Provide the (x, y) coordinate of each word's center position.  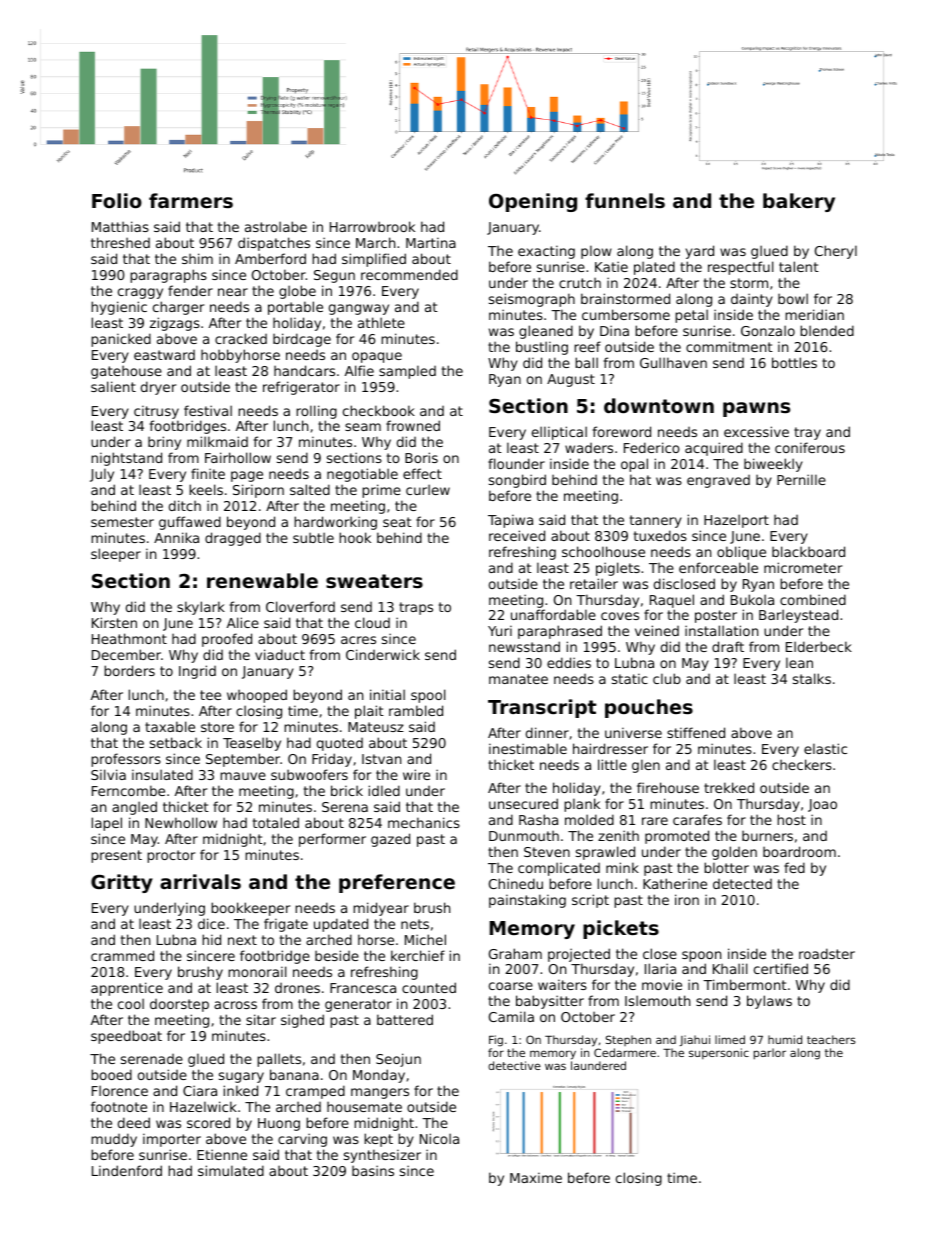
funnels (625, 200)
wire (416, 774)
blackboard (808, 551)
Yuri (500, 630)
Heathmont (129, 638)
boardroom (799, 851)
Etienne (222, 1154)
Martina (431, 242)
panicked (121, 340)
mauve (243, 776)
